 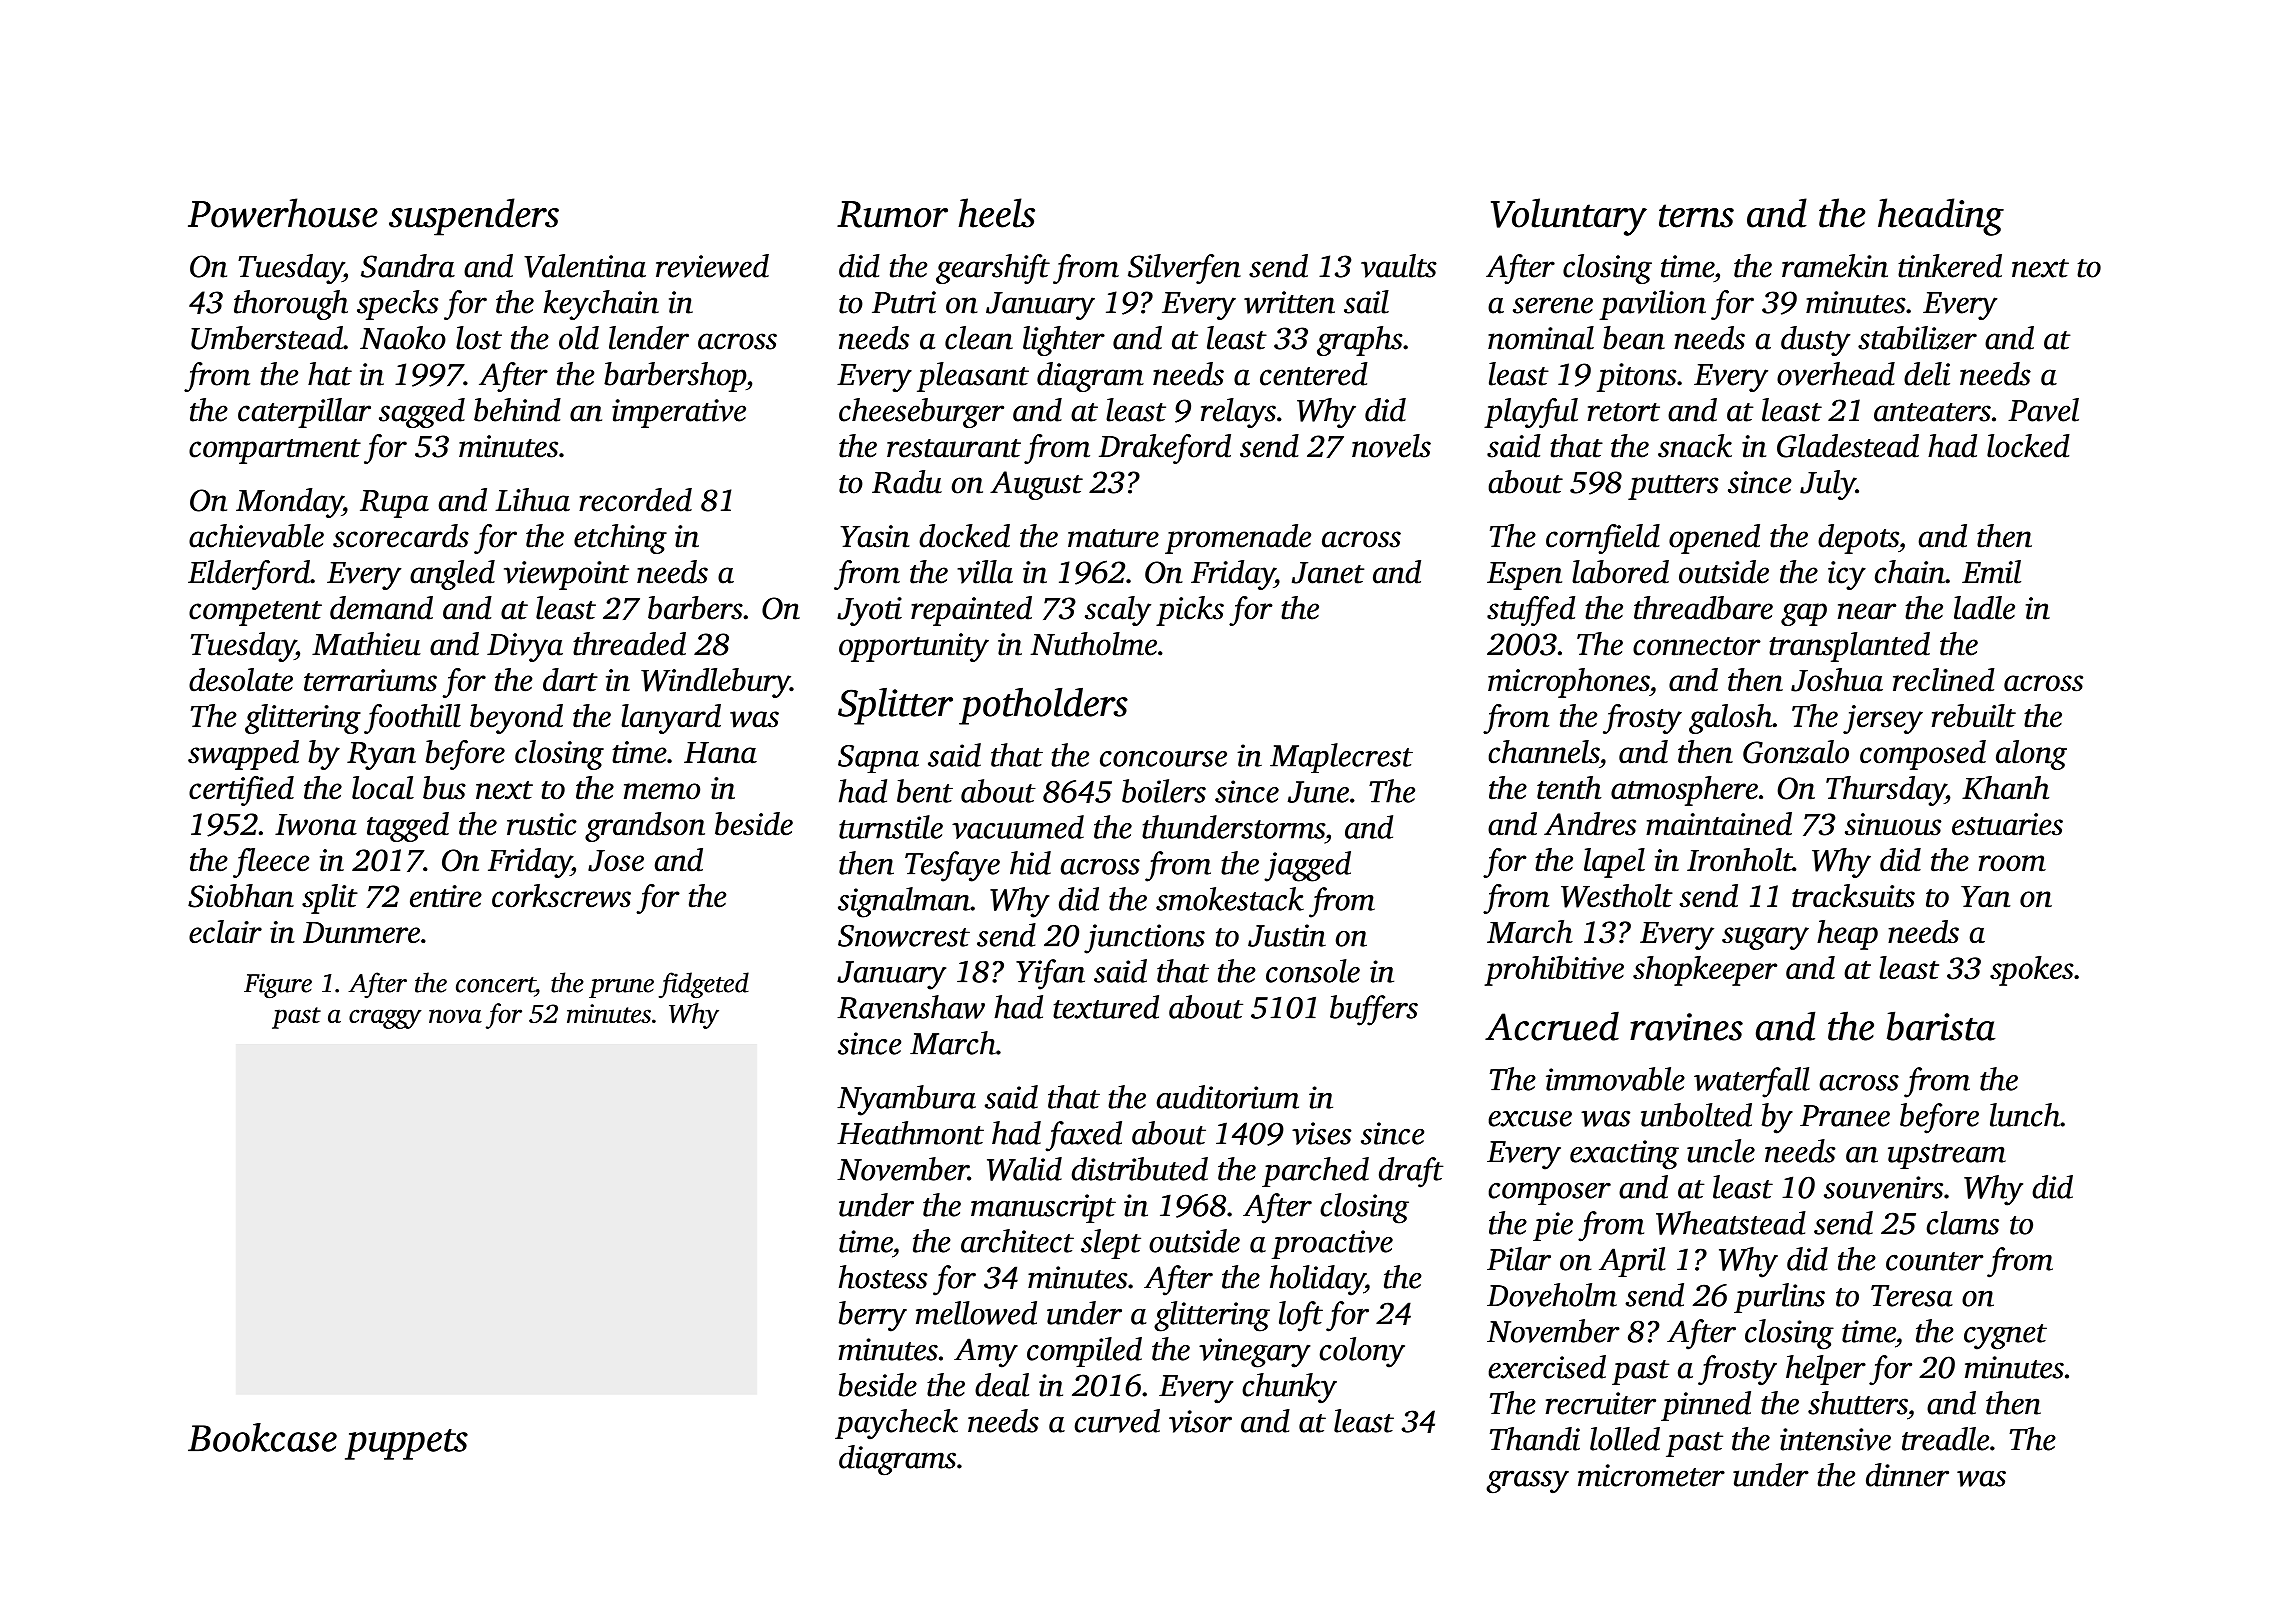 What do you see at coordinates (635, 500) in the image?
I see `recorded` at bounding box center [635, 500].
